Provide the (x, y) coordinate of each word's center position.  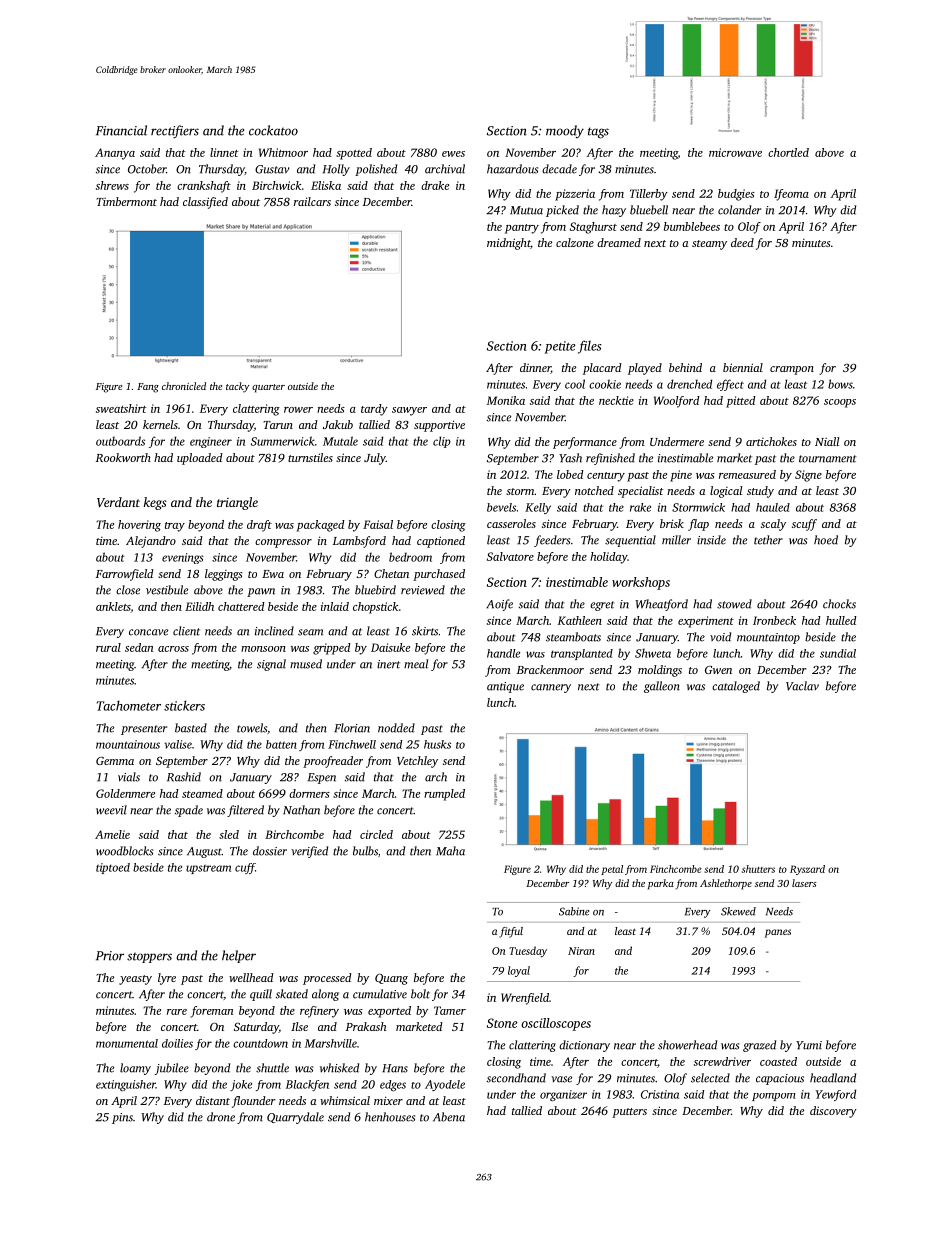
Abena (449, 1117)
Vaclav (802, 686)
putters (629, 1113)
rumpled (444, 795)
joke (241, 1085)
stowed (734, 604)
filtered (245, 811)
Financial (121, 130)
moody (565, 131)
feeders (552, 541)
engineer (211, 442)
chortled (788, 152)
